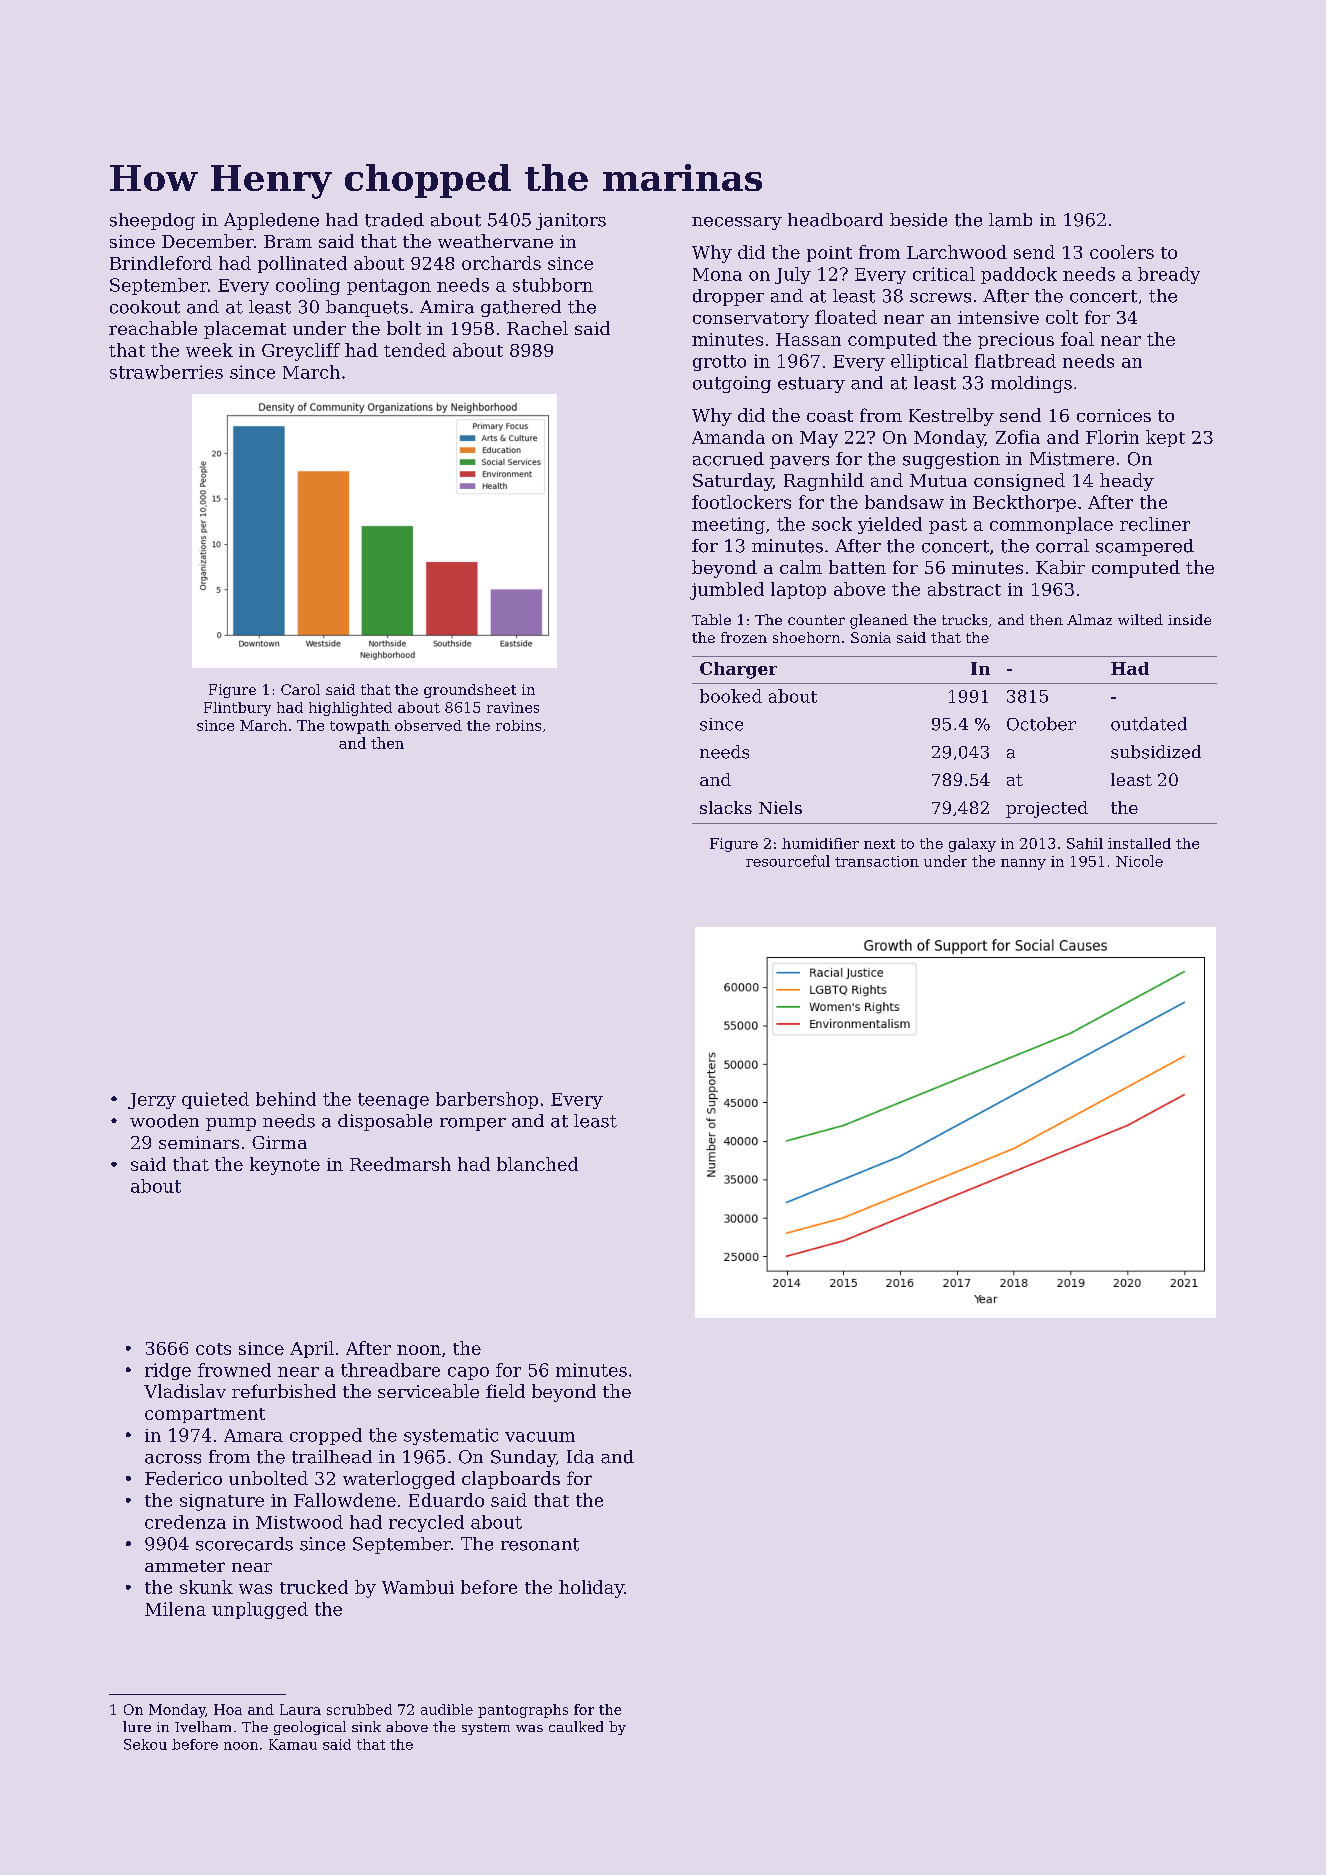 The height and width of the document is (1875, 1326). What do you see at coordinates (1127, 482) in the document?
I see `heady` at bounding box center [1127, 482].
